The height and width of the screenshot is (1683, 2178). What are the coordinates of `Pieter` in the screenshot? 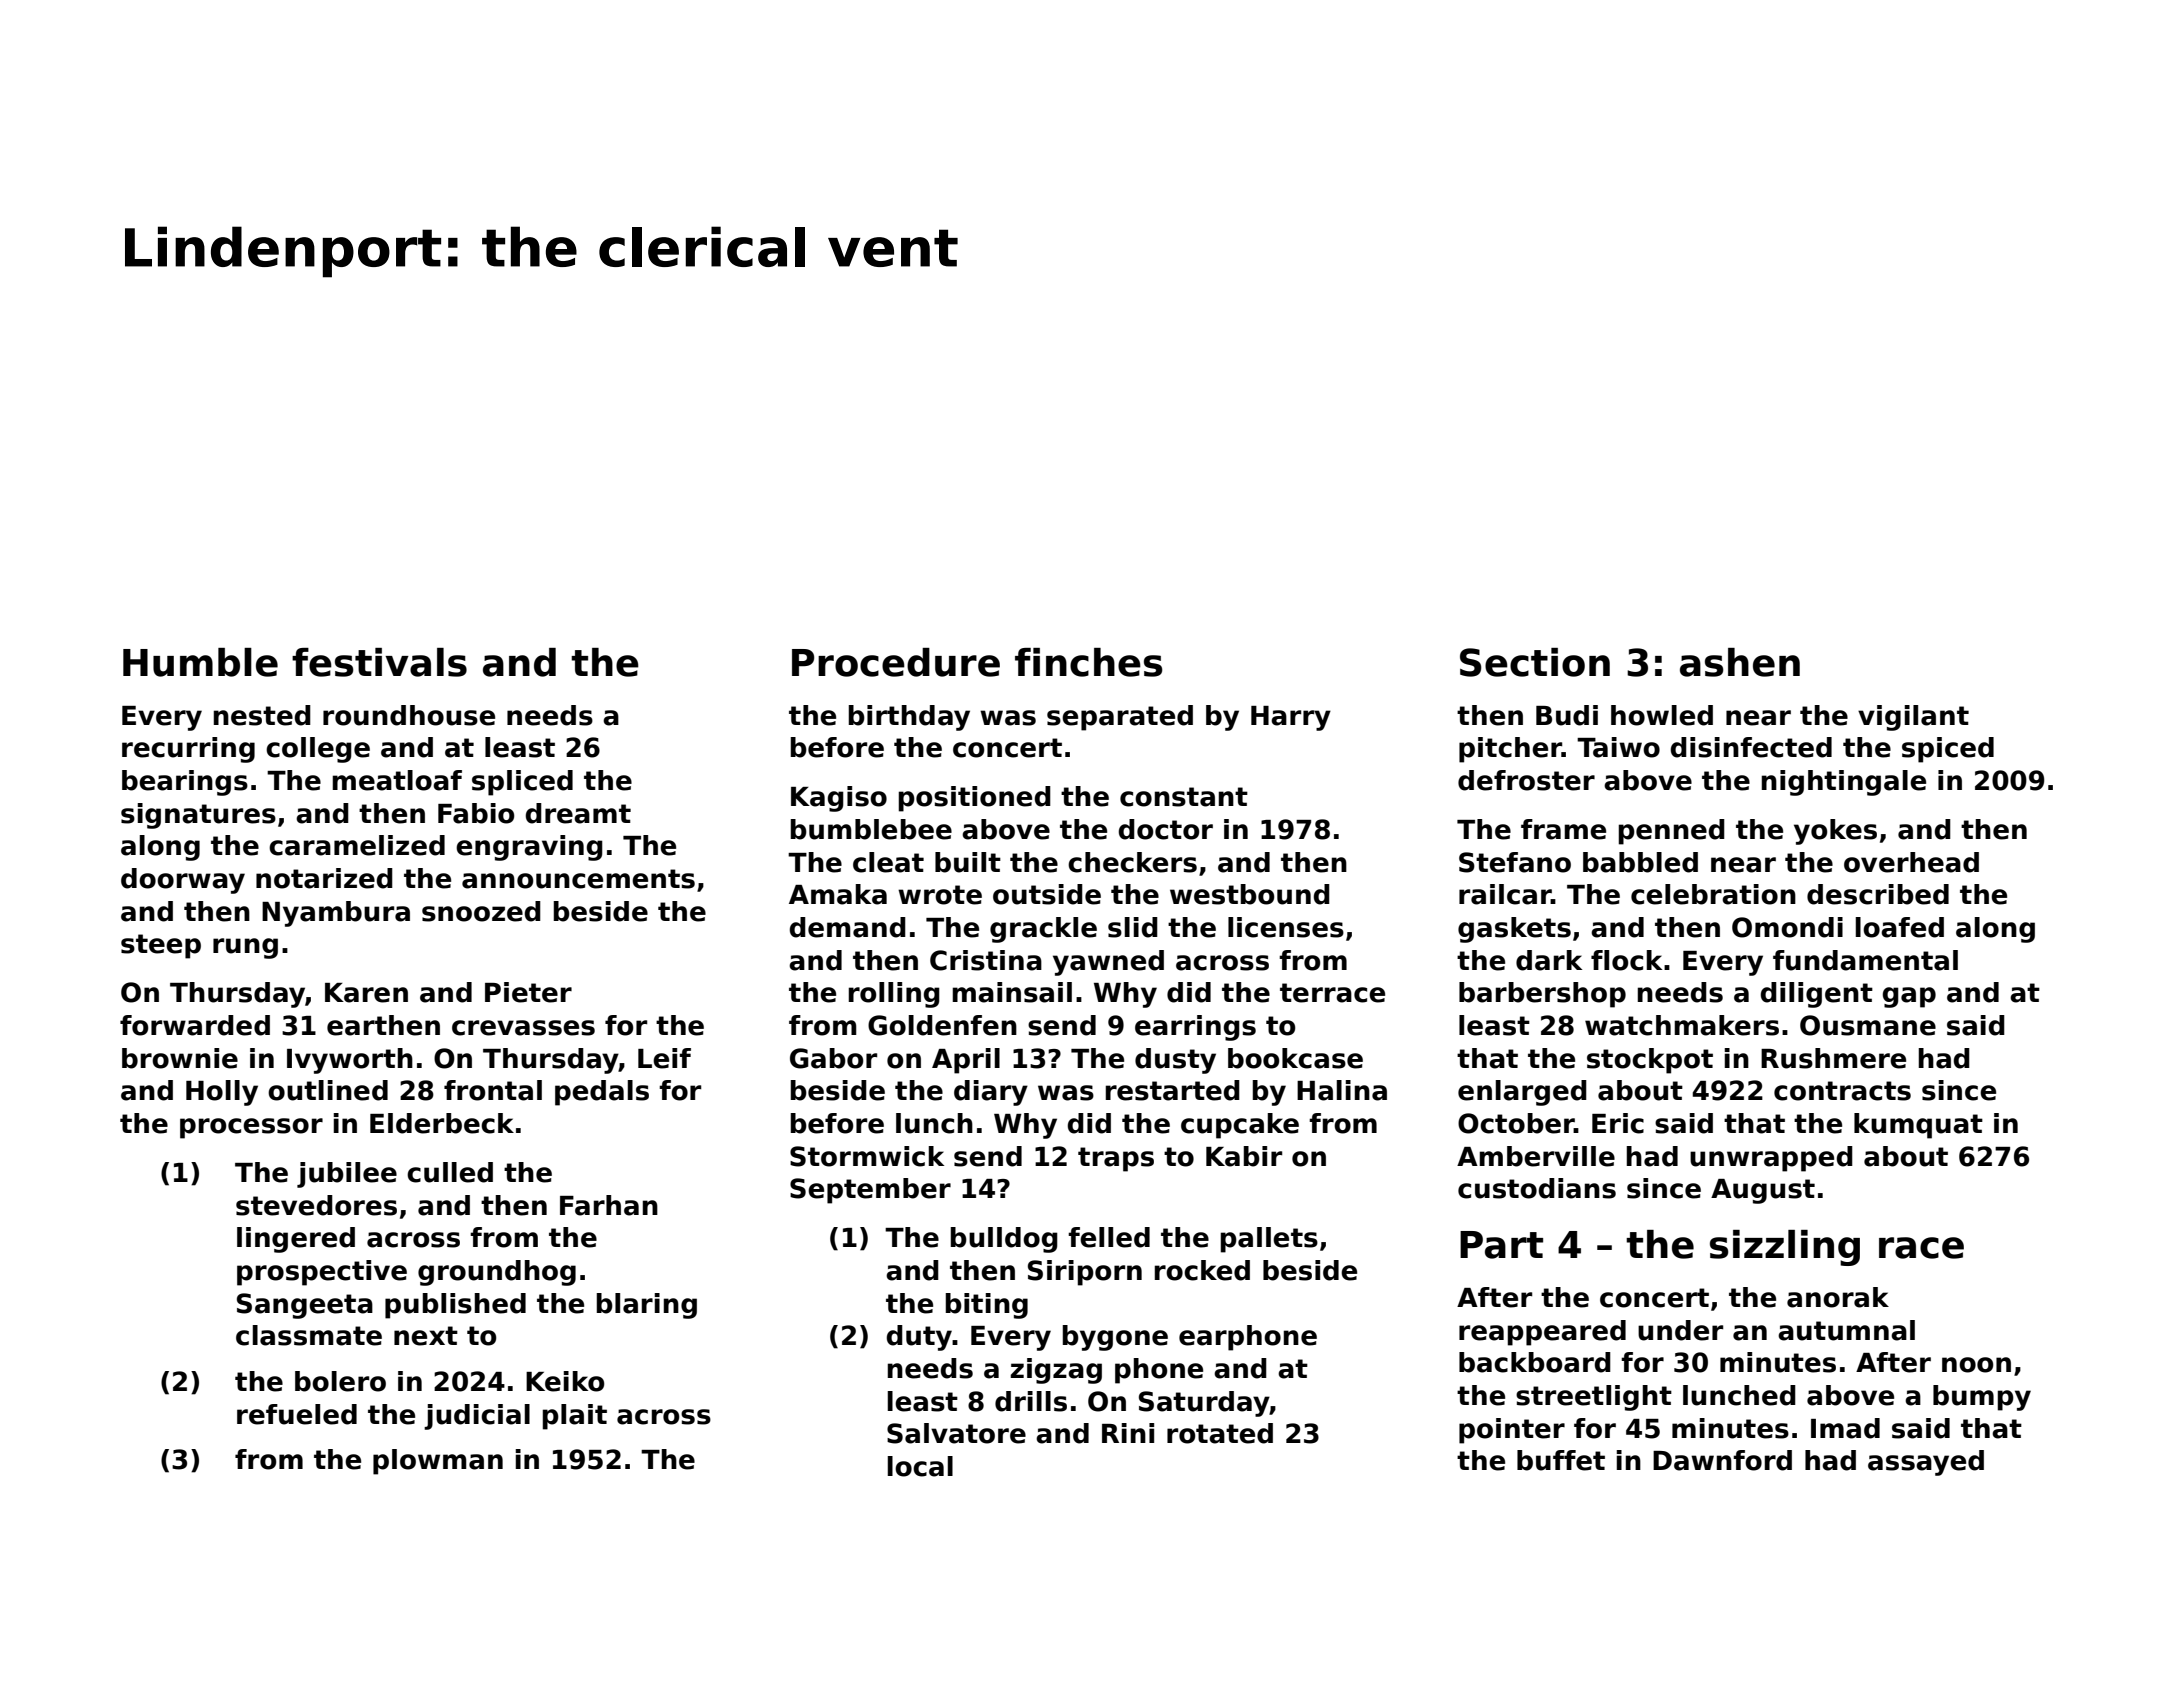 It's located at (528, 992).
